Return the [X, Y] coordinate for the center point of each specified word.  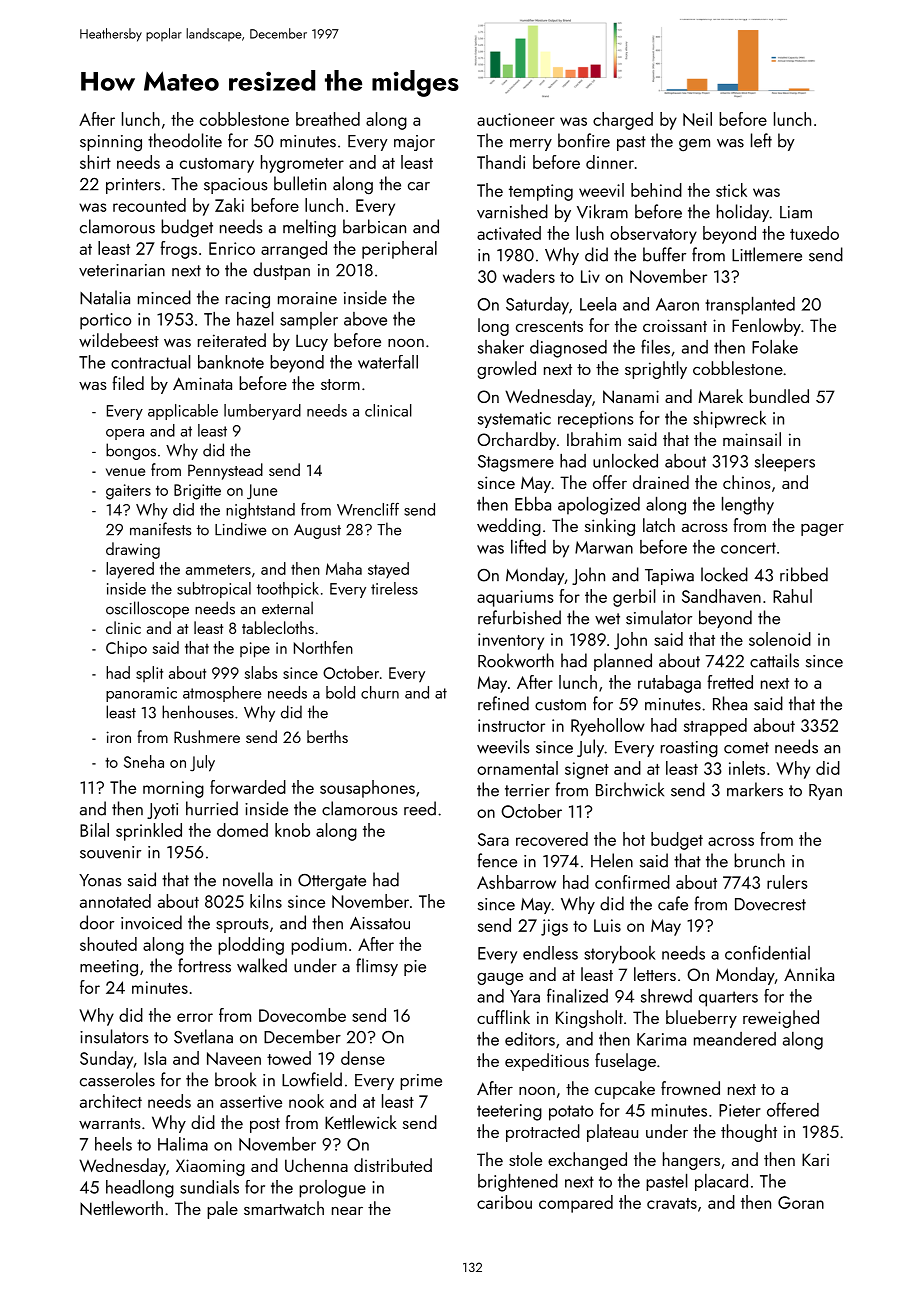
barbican [374, 226]
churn [380, 692]
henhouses [198, 712]
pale [222, 1210]
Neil [697, 119]
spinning [111, 143]
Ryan [825, 792]
